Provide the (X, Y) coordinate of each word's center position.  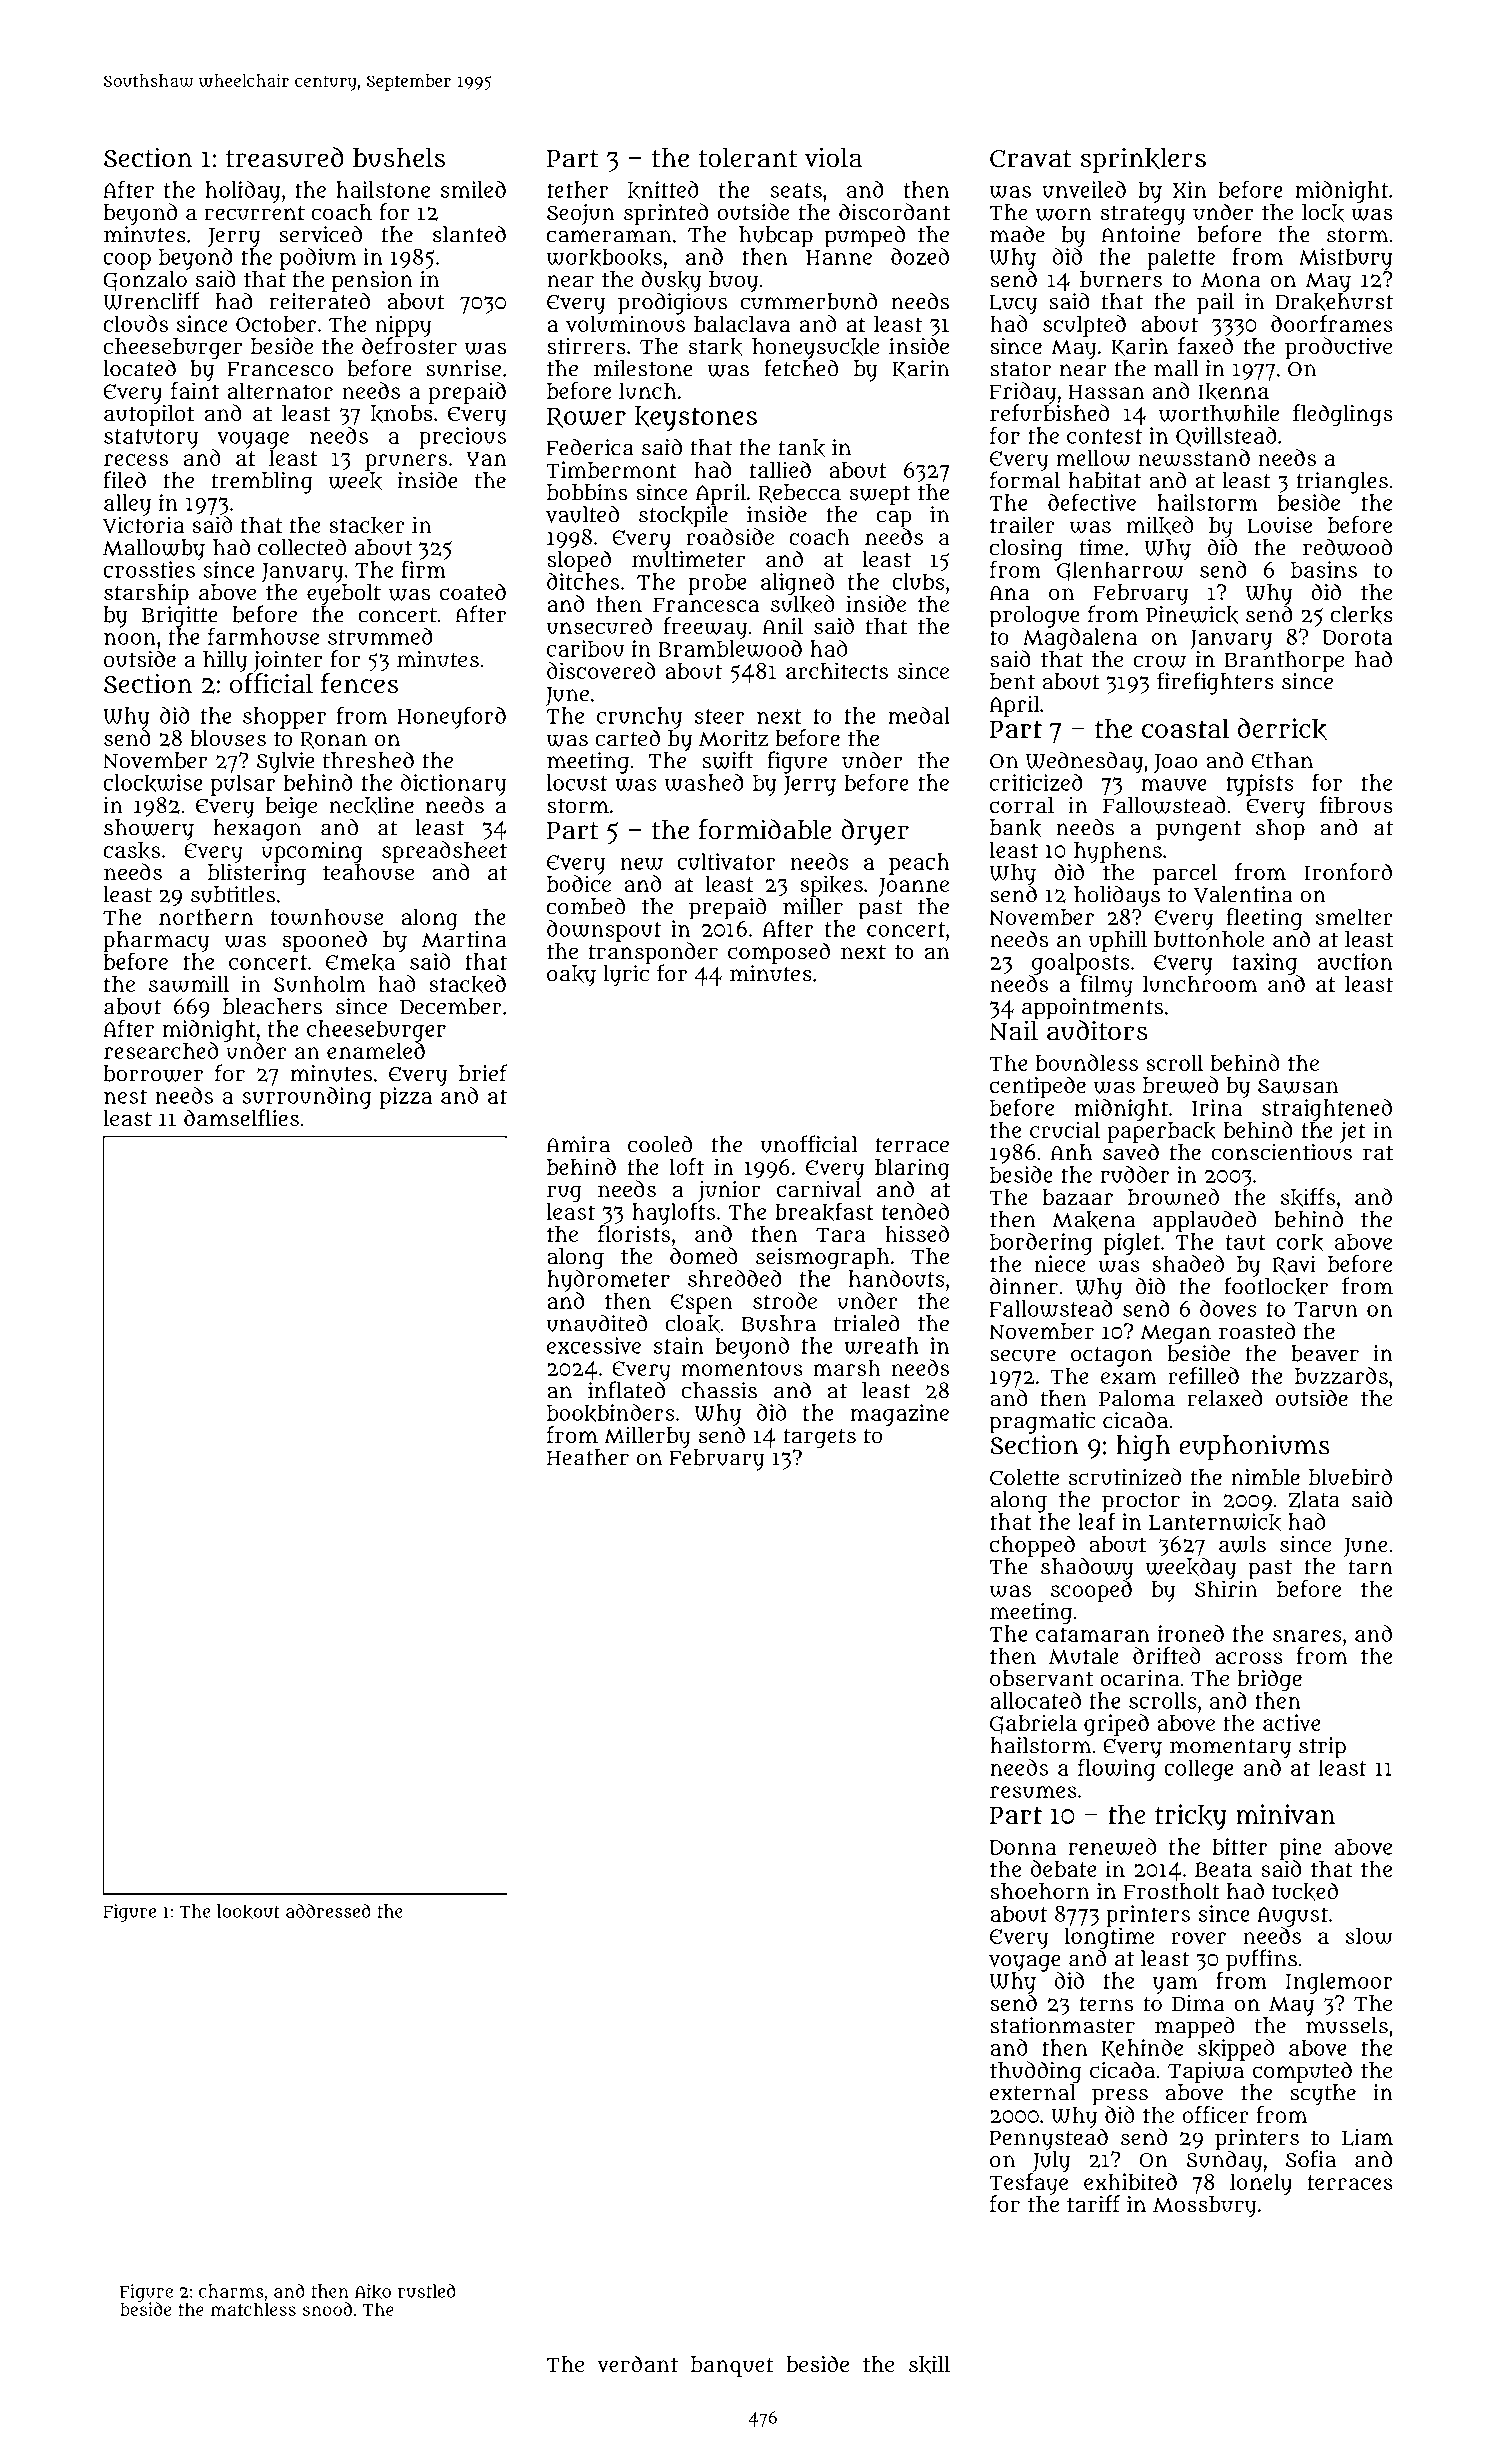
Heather (588, 1457)
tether (577, 189)
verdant (637, 2363)
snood (327, 2309)
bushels (399, 158)
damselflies (241, 1117)
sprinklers (1143, 160)
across (1249, 1658)
